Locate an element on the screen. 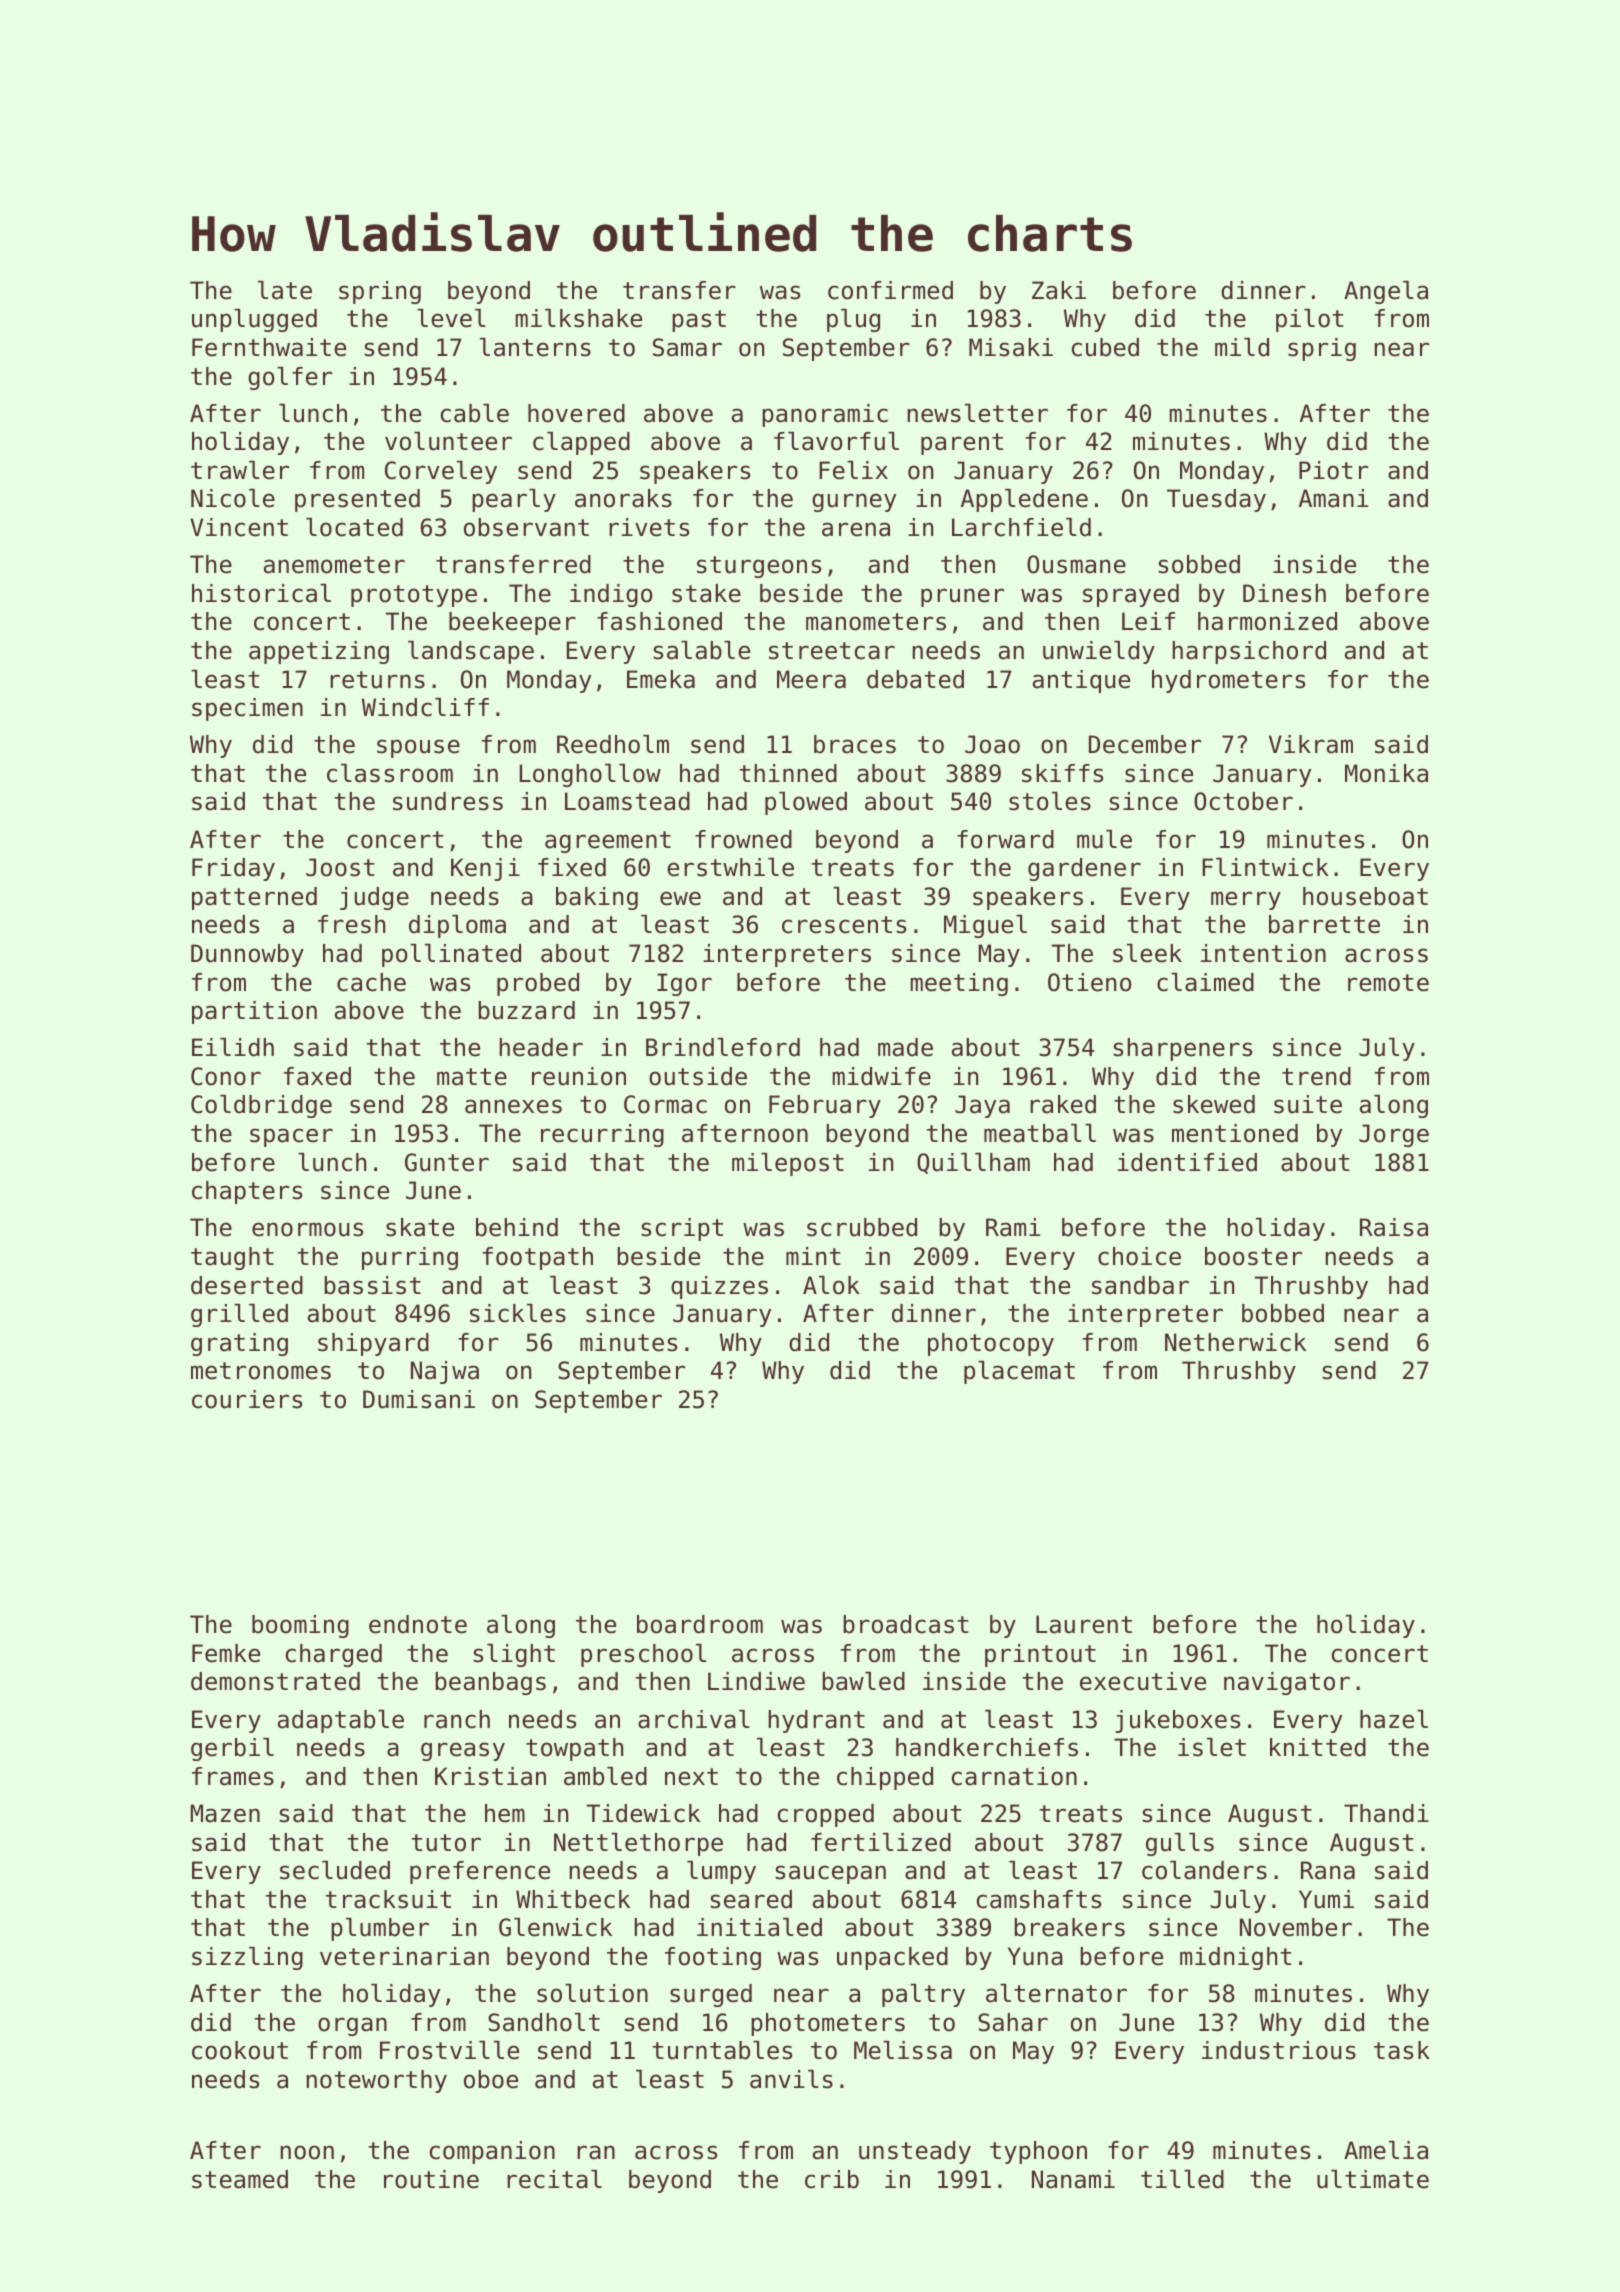  preschool is located at coordinates (643, 1655).
